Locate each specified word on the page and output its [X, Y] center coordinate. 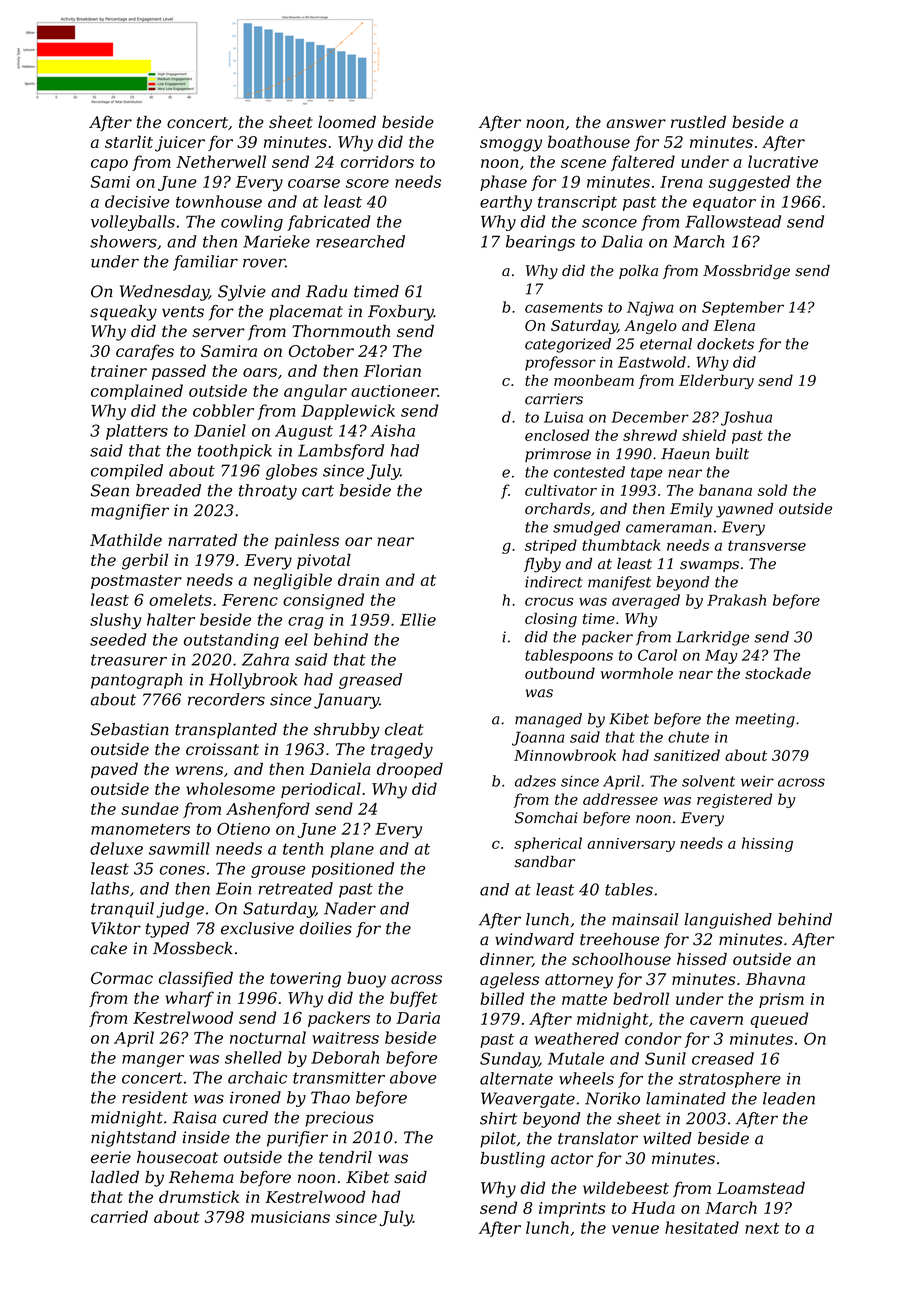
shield [704, 435]
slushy [115, 621]
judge [180, 910]
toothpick [235, 452]
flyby [542, 565]
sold [772, 490]
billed [502, 998]
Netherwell [221, 161]
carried [119, 1216]
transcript [577, 203]
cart [318, 491]
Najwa [650, 309]
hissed [702, 959]
